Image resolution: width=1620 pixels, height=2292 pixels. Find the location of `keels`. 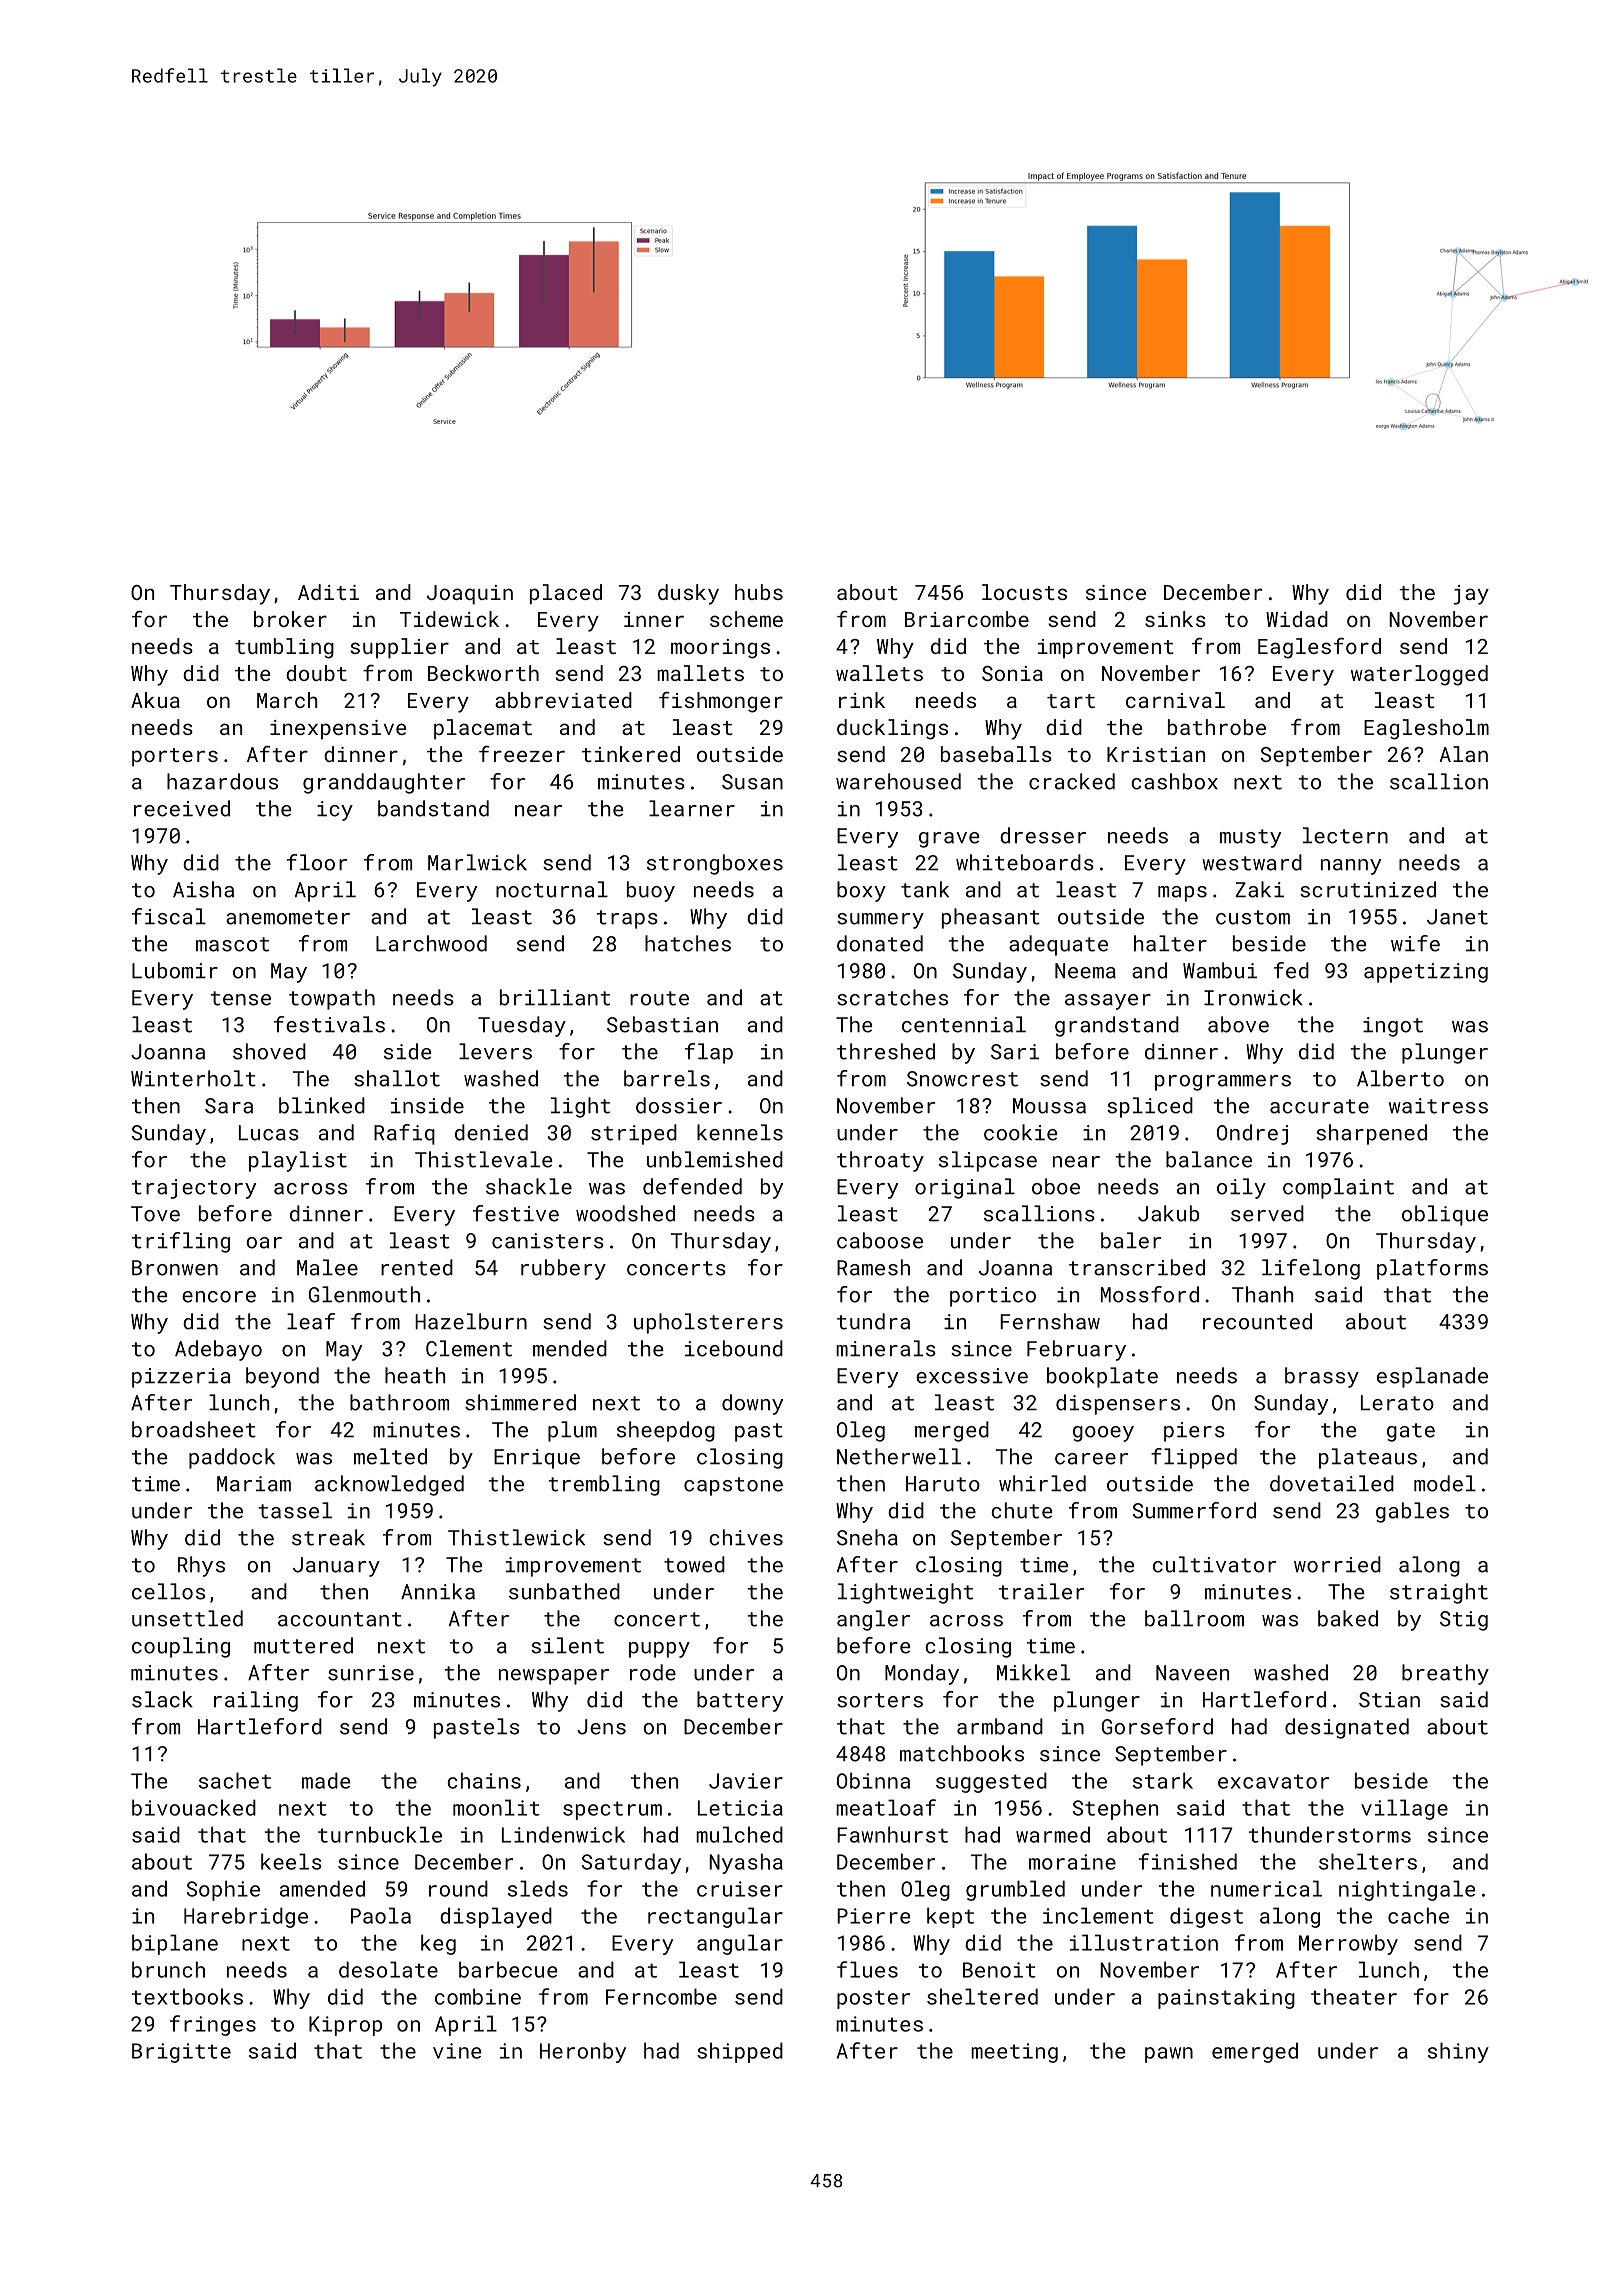

keels is located at coordinates (291, 1861).
